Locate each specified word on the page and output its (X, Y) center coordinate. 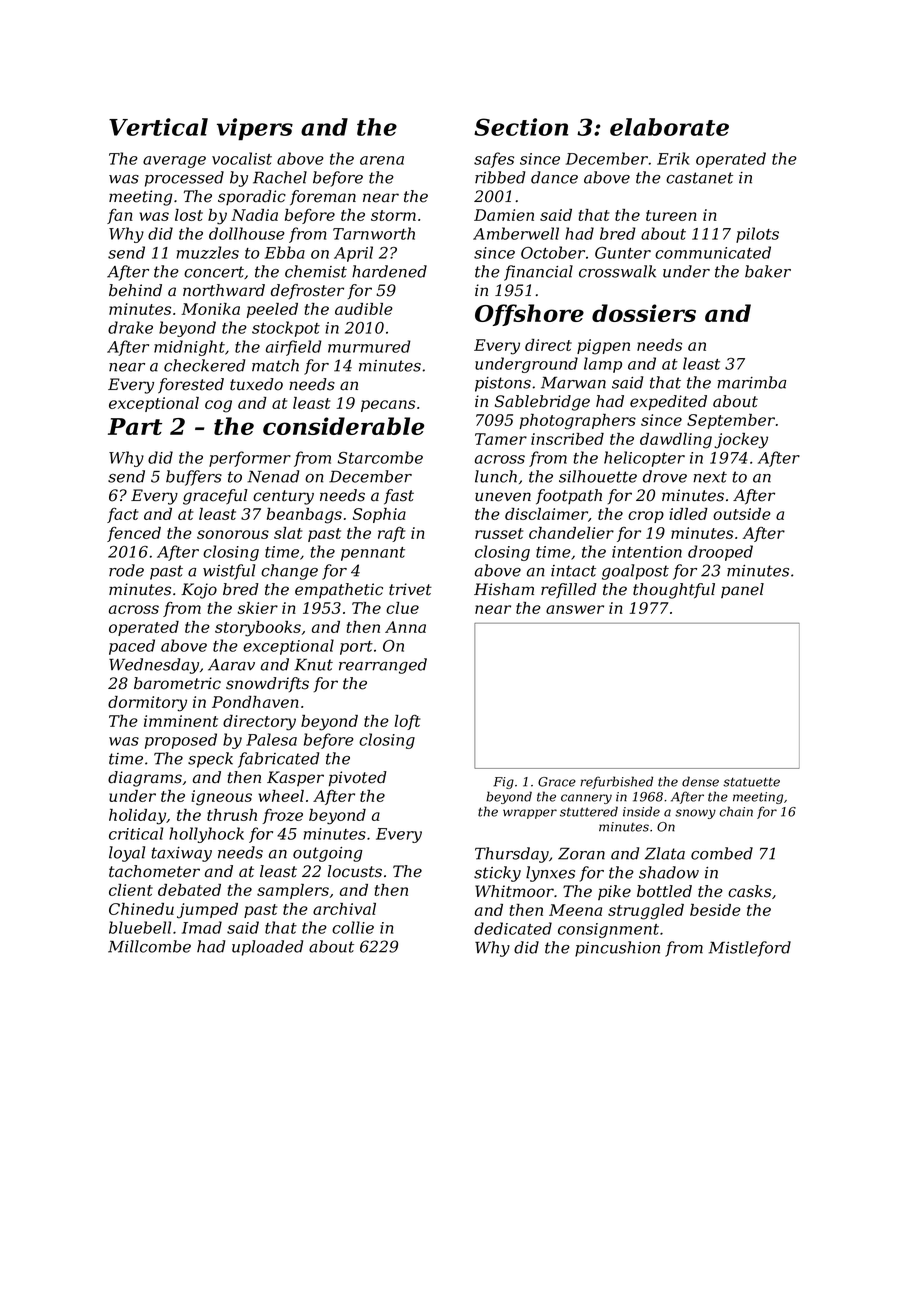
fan (120, 216)
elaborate (669, 127)
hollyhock (206, 835)
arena (382, 160)
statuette (751, 782)
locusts (355, 871)
